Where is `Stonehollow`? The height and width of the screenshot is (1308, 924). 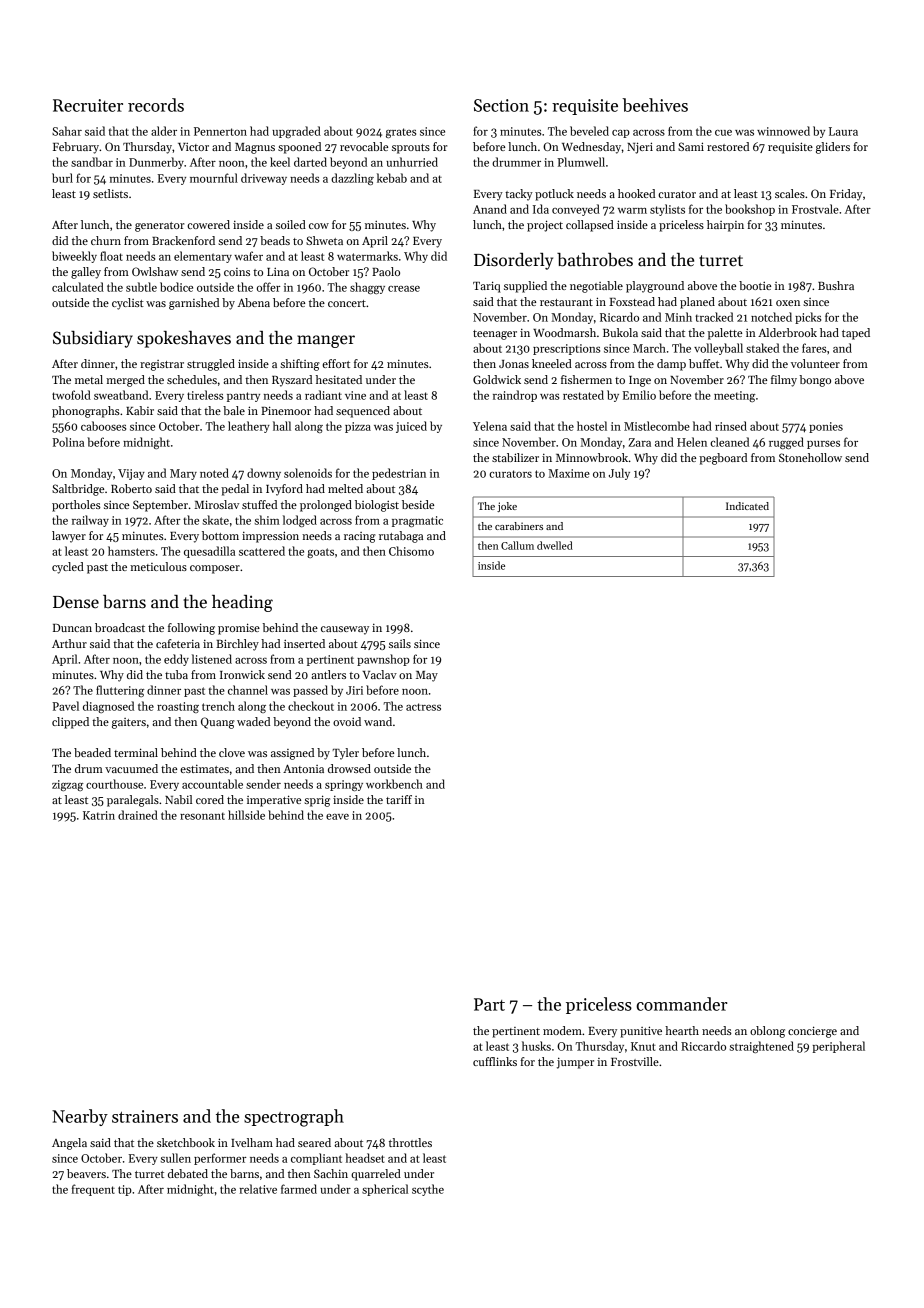 Stonehollow is located at coordinates (810, 457).
